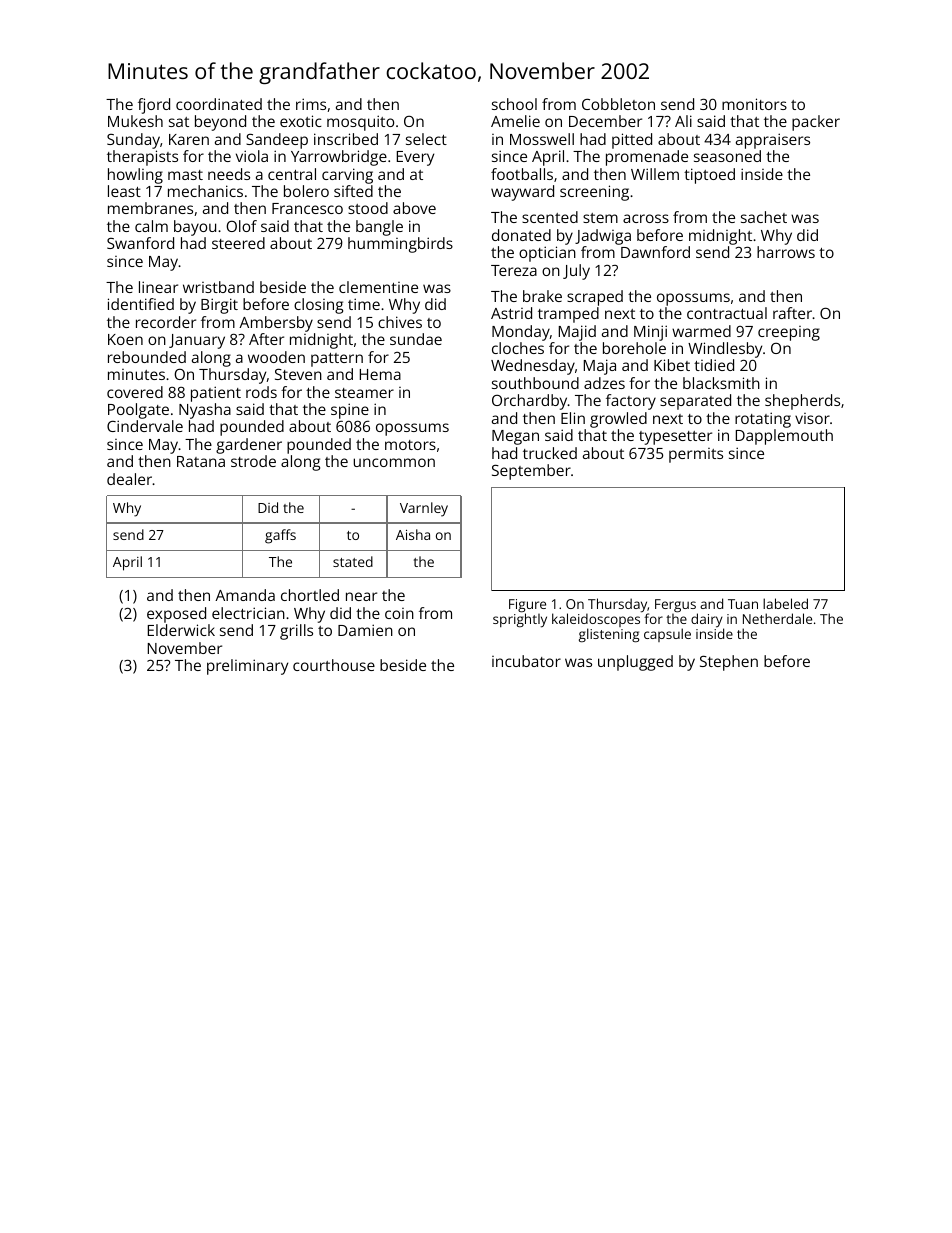 This document has width=952, height=1233. I want to click on blacksmith, so click(721, 383).
